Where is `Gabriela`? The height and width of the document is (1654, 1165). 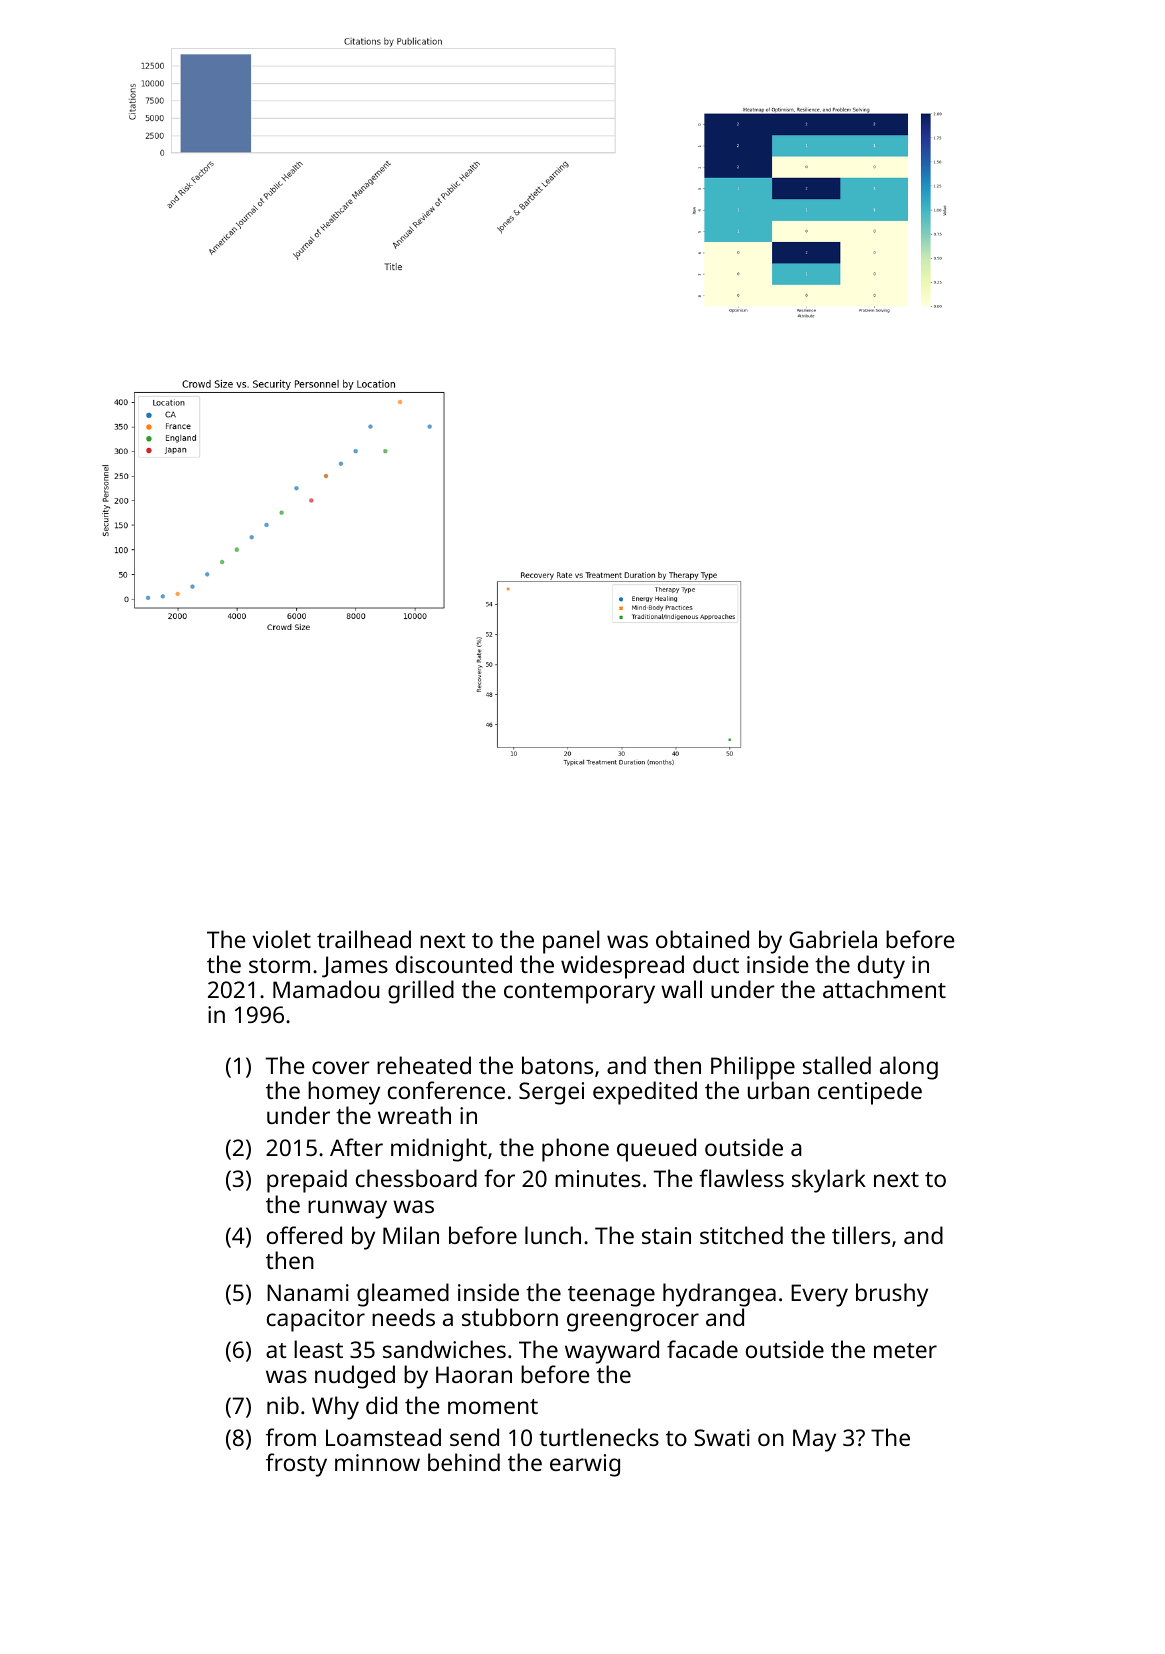
Gabriela is located at coordinates (833, 939).
